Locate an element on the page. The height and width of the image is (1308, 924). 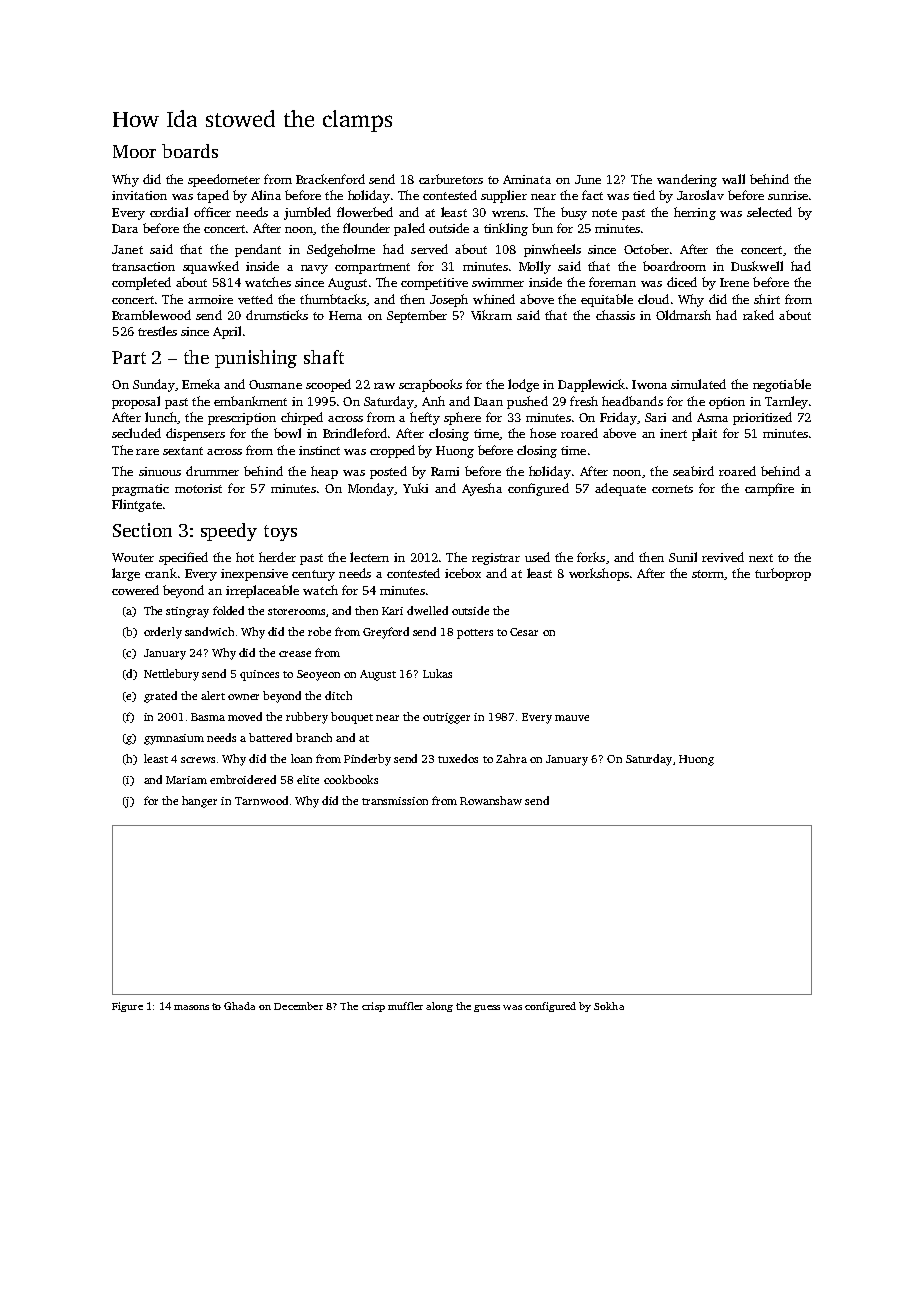
Rowanshaw is located at coordinates (491, 800).
